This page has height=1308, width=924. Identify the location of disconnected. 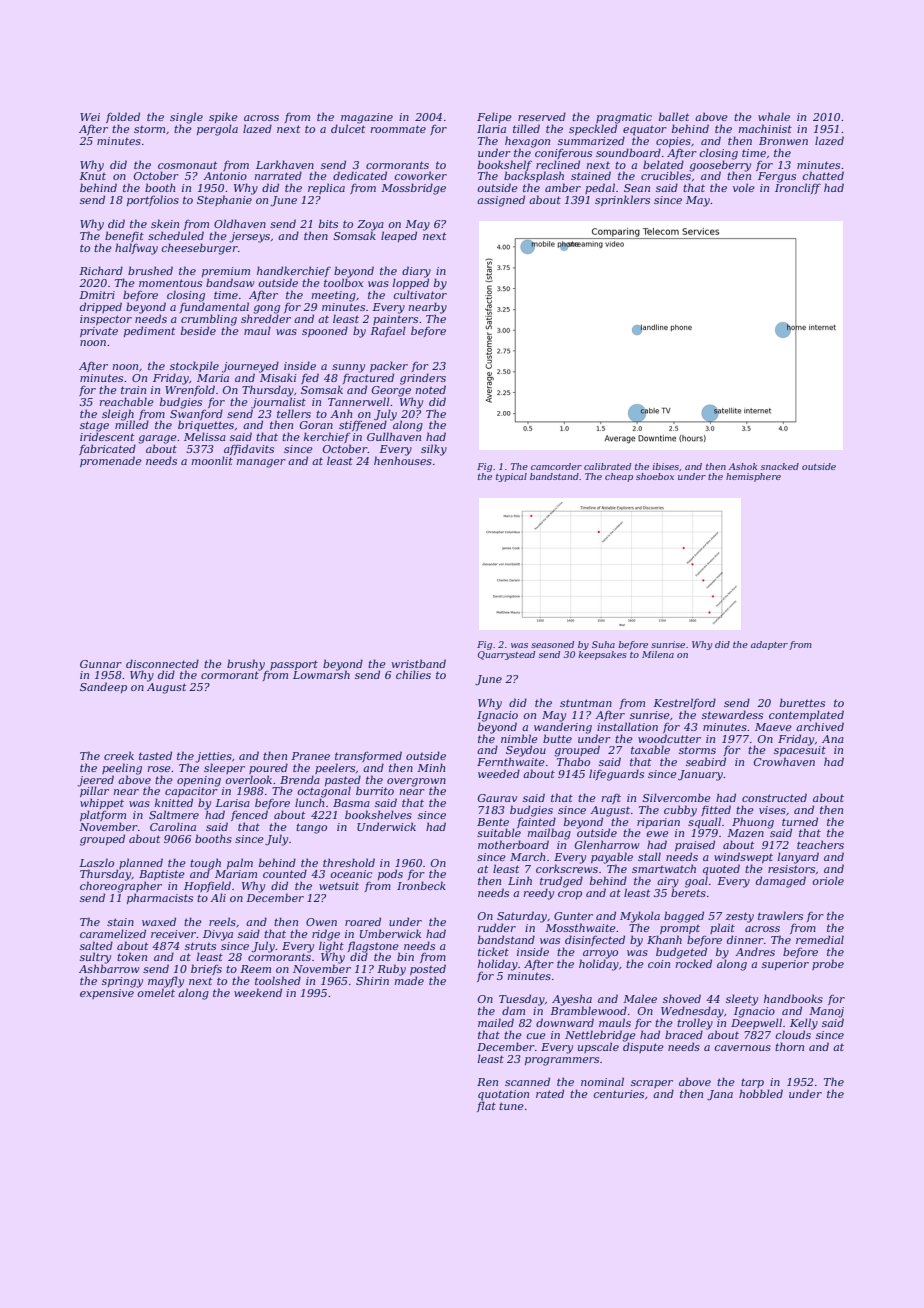
(162, 663).
